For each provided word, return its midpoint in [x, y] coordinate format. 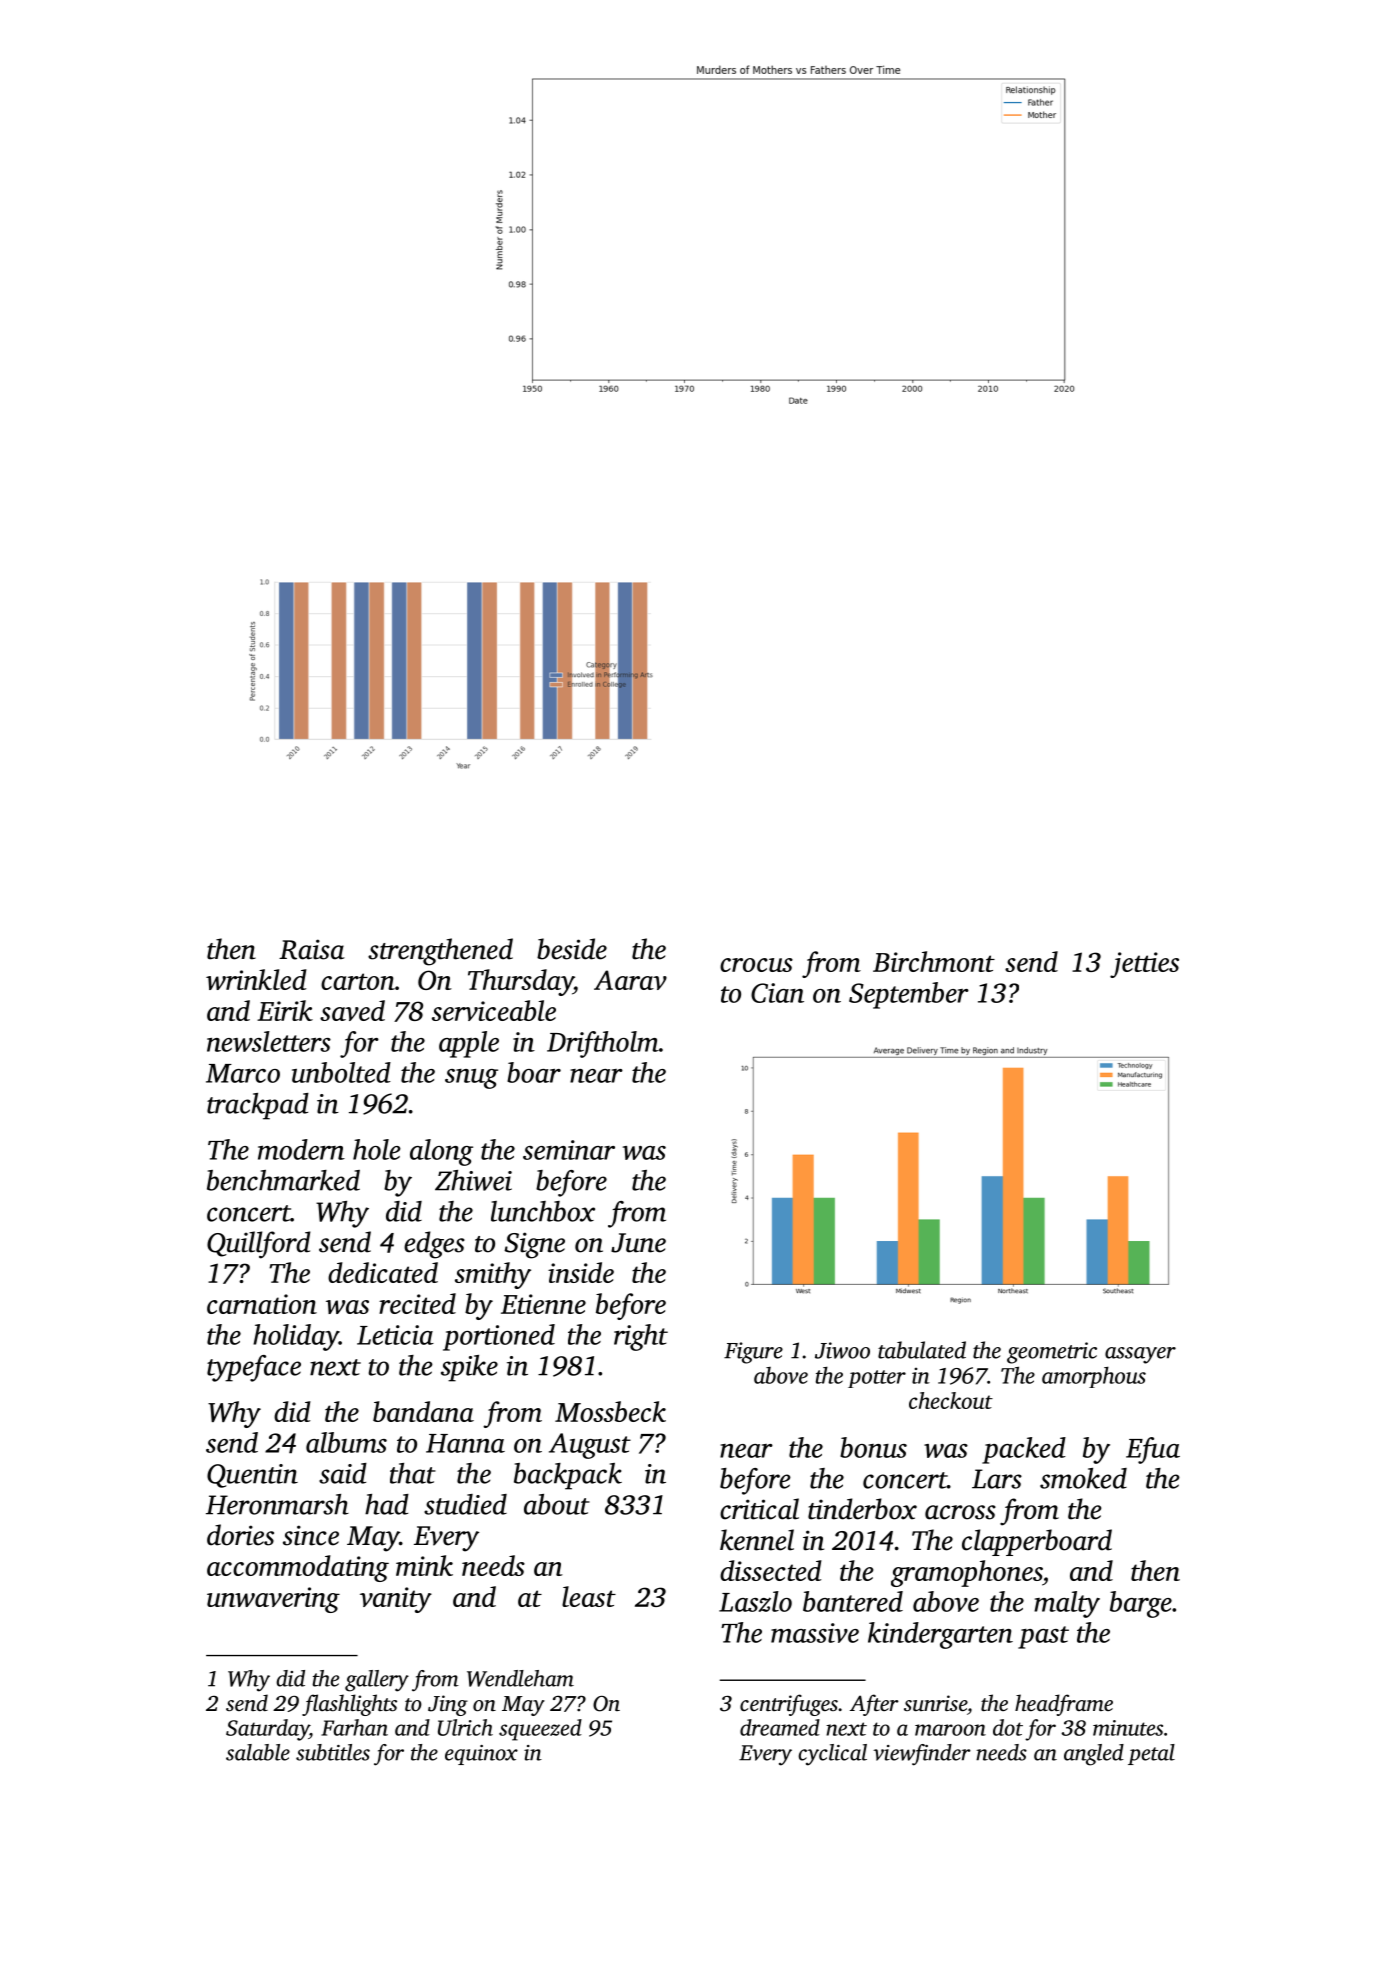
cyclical [832, 1755]
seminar [569, 1150]
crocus [756, 965]
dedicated [383, 1272]
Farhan [354, 1727]
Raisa [312, 949]
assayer [1140, 1355]
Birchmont [934, 961]
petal [1151, 1754]
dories [240, 1535]
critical [759, 1509]
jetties [1144, 965]
